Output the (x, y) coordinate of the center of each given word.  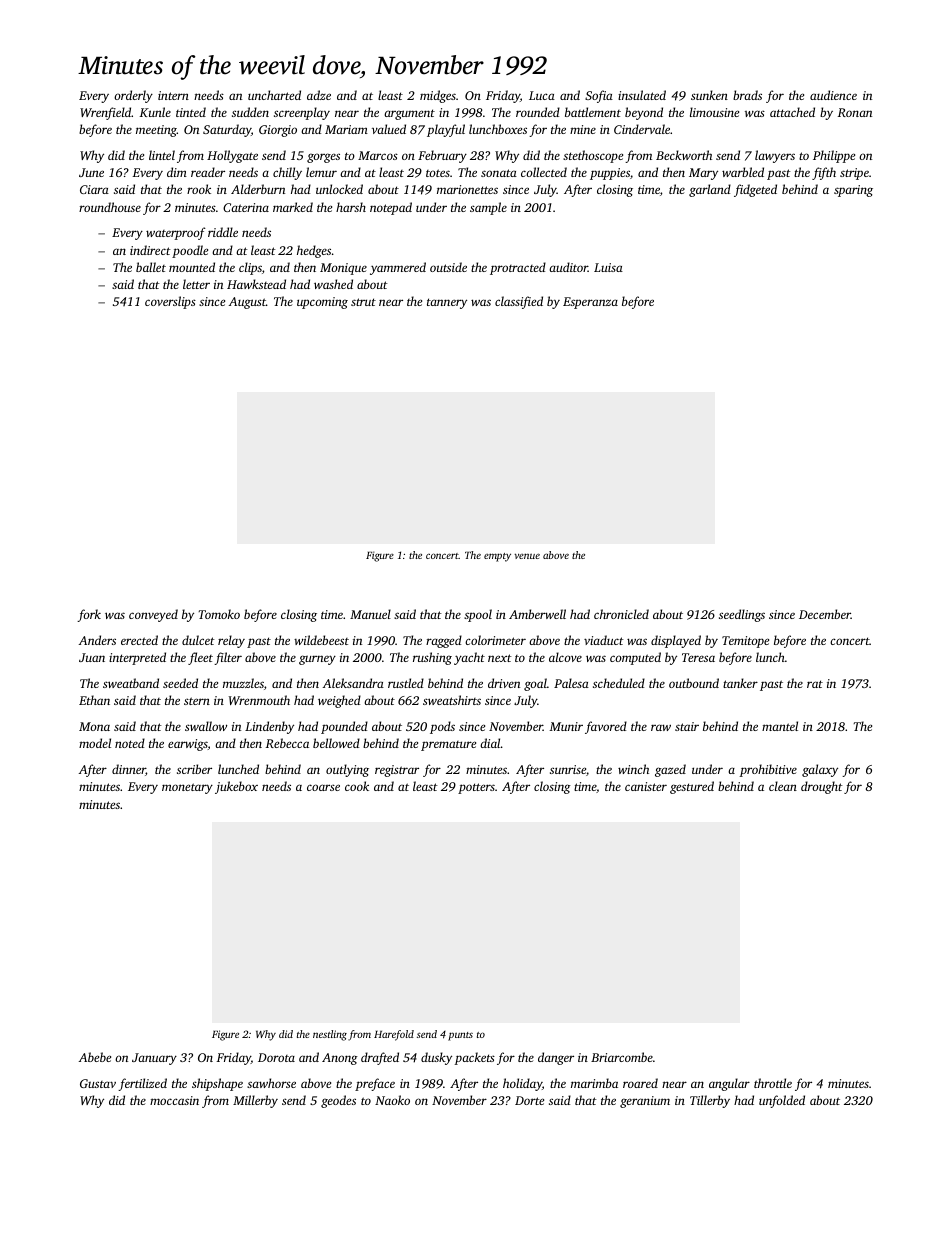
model (95, 743)
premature (448, 746)
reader (208, 172)
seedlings (742, 615)
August (247, 303)
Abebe (95, 1057)
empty (497, 557)
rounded (538, 112)
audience (833, 95)
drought (822, 787)
